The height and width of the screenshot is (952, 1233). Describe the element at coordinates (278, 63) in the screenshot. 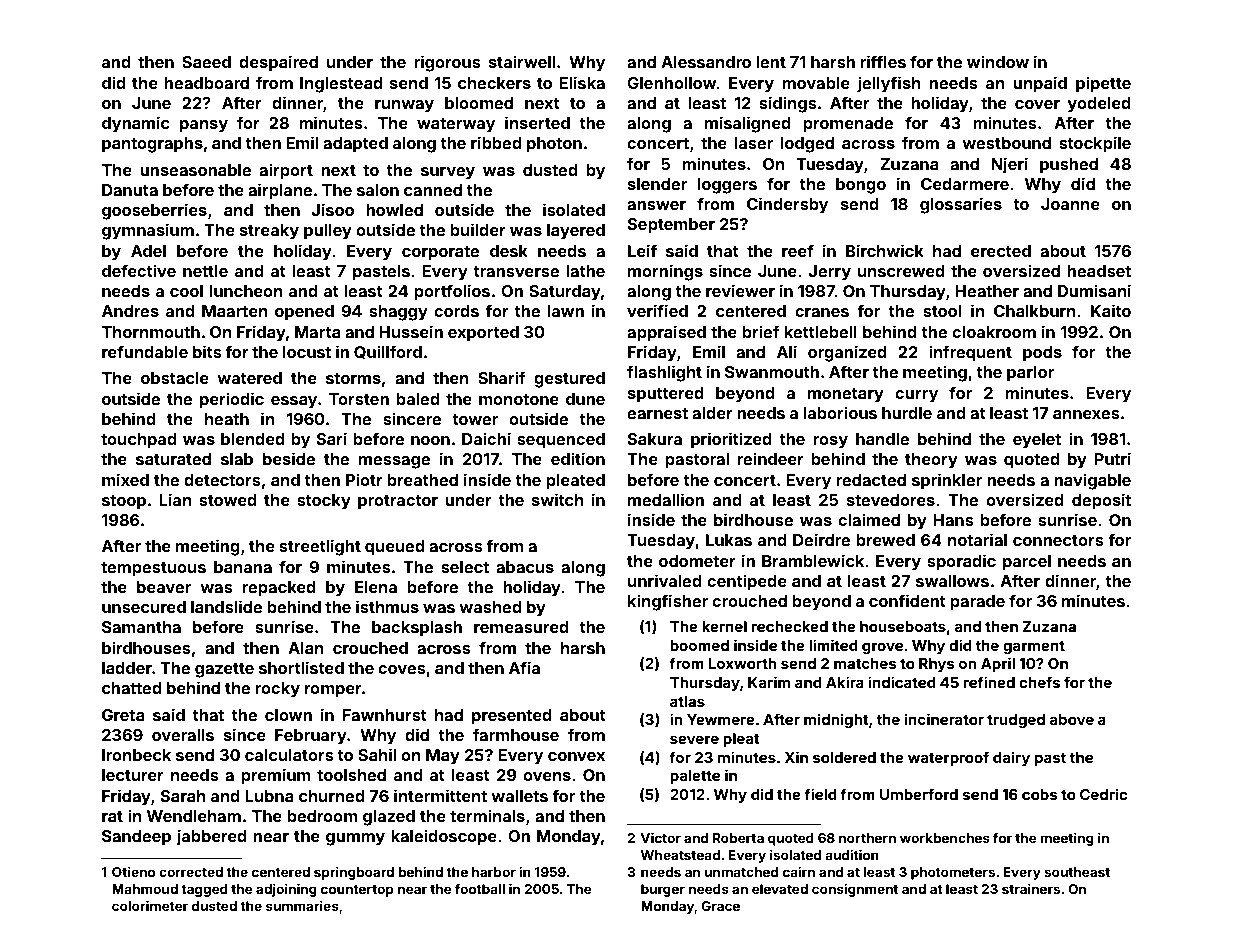

I see `despaired` at that location.
